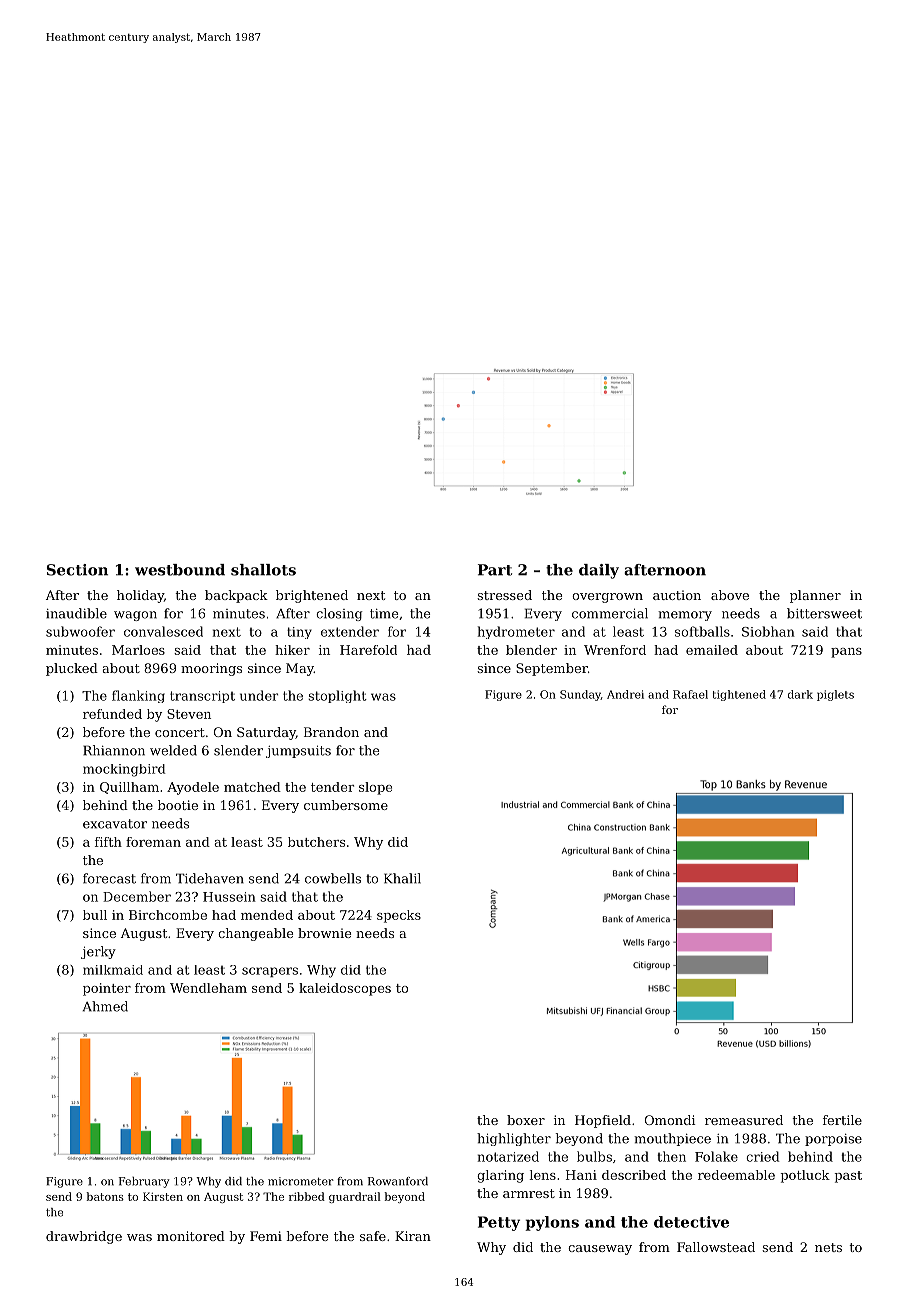 The height and width of the screenshot is (1316, 908). I want to click on pylons, so click(552, 1223).
